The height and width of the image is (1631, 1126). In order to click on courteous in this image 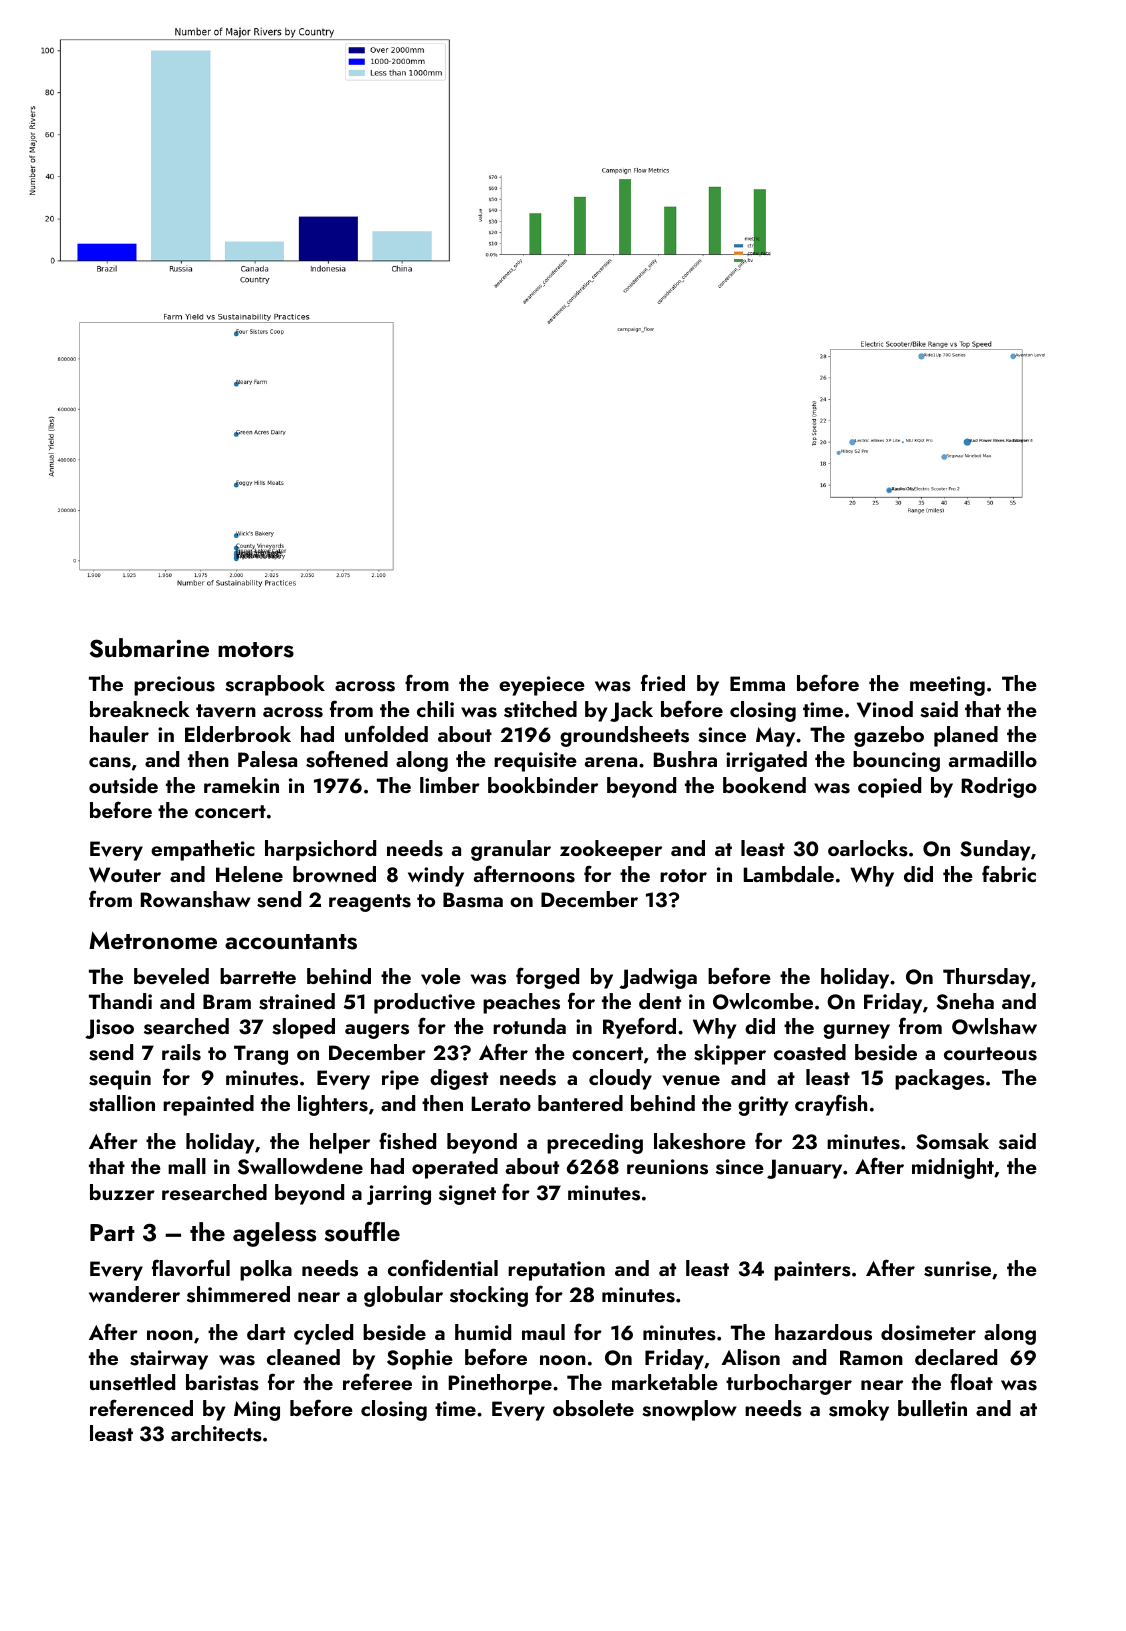, I will do `click(990, 1054)`.
